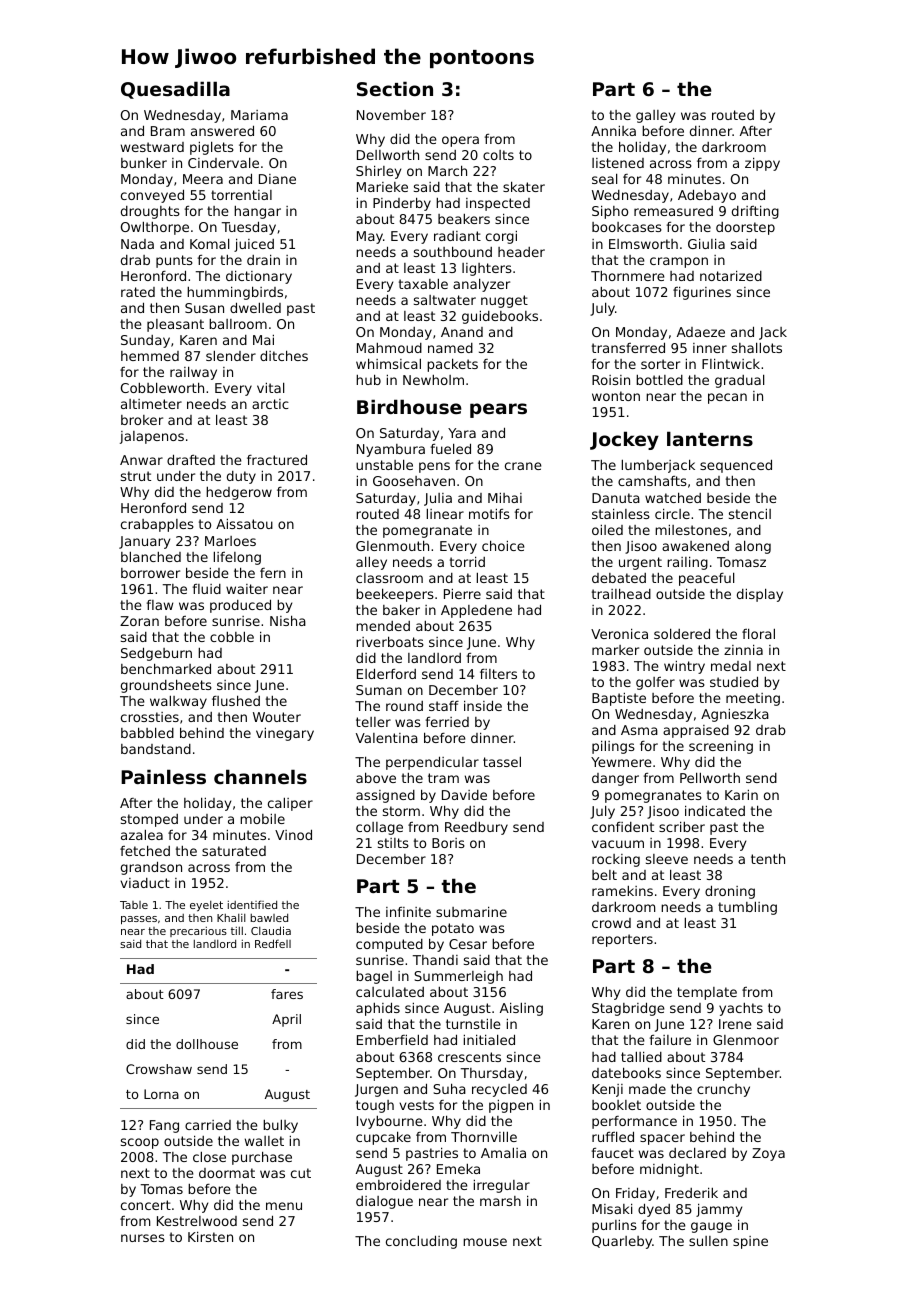  What do you see at coordinates (755, 212) in the image?
I see `drifting` at bounding box center [755, 212].
